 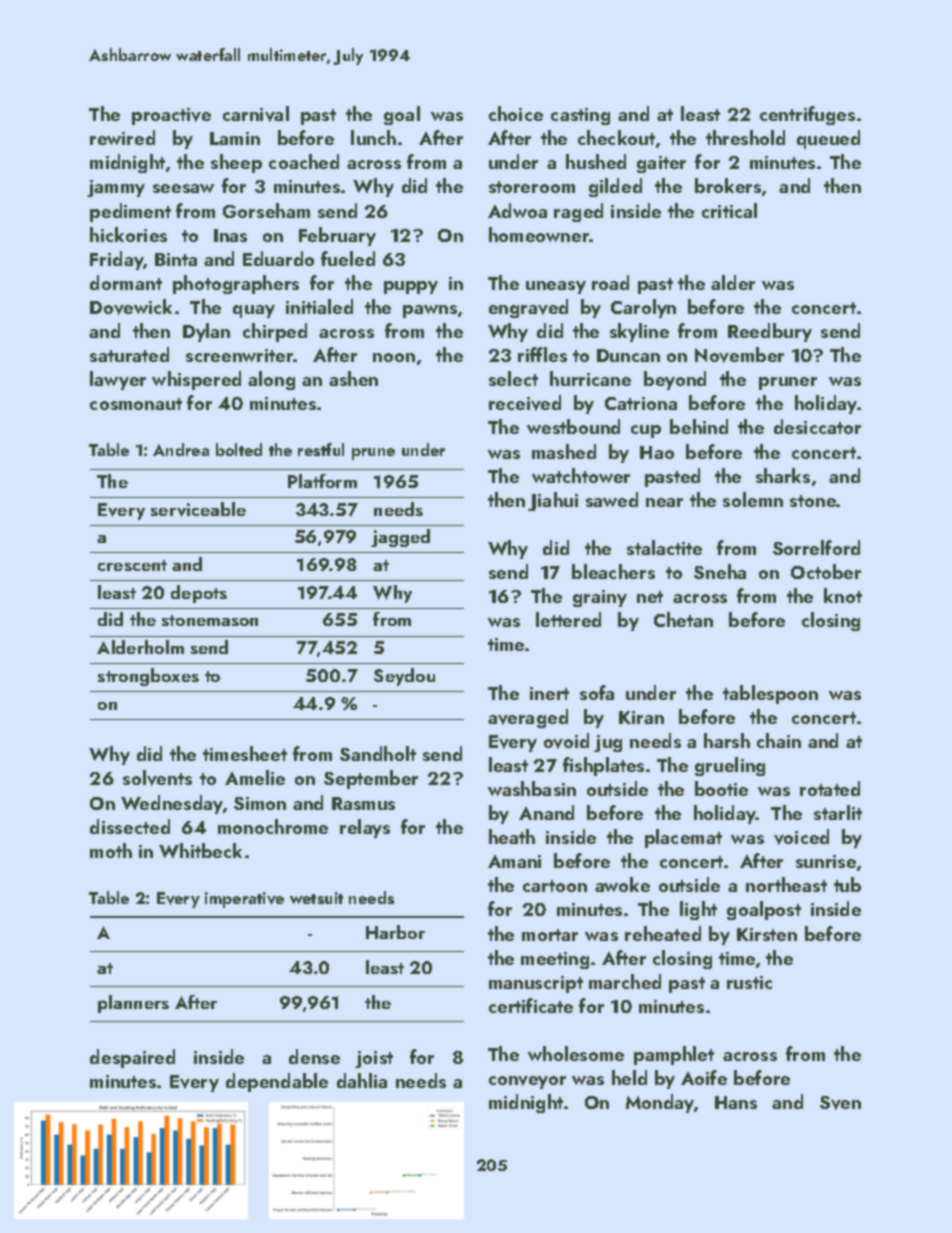 What do you see at coordinates (148, 677) in the document?
I see `strongboxes` at bounding box center [148, 677].
